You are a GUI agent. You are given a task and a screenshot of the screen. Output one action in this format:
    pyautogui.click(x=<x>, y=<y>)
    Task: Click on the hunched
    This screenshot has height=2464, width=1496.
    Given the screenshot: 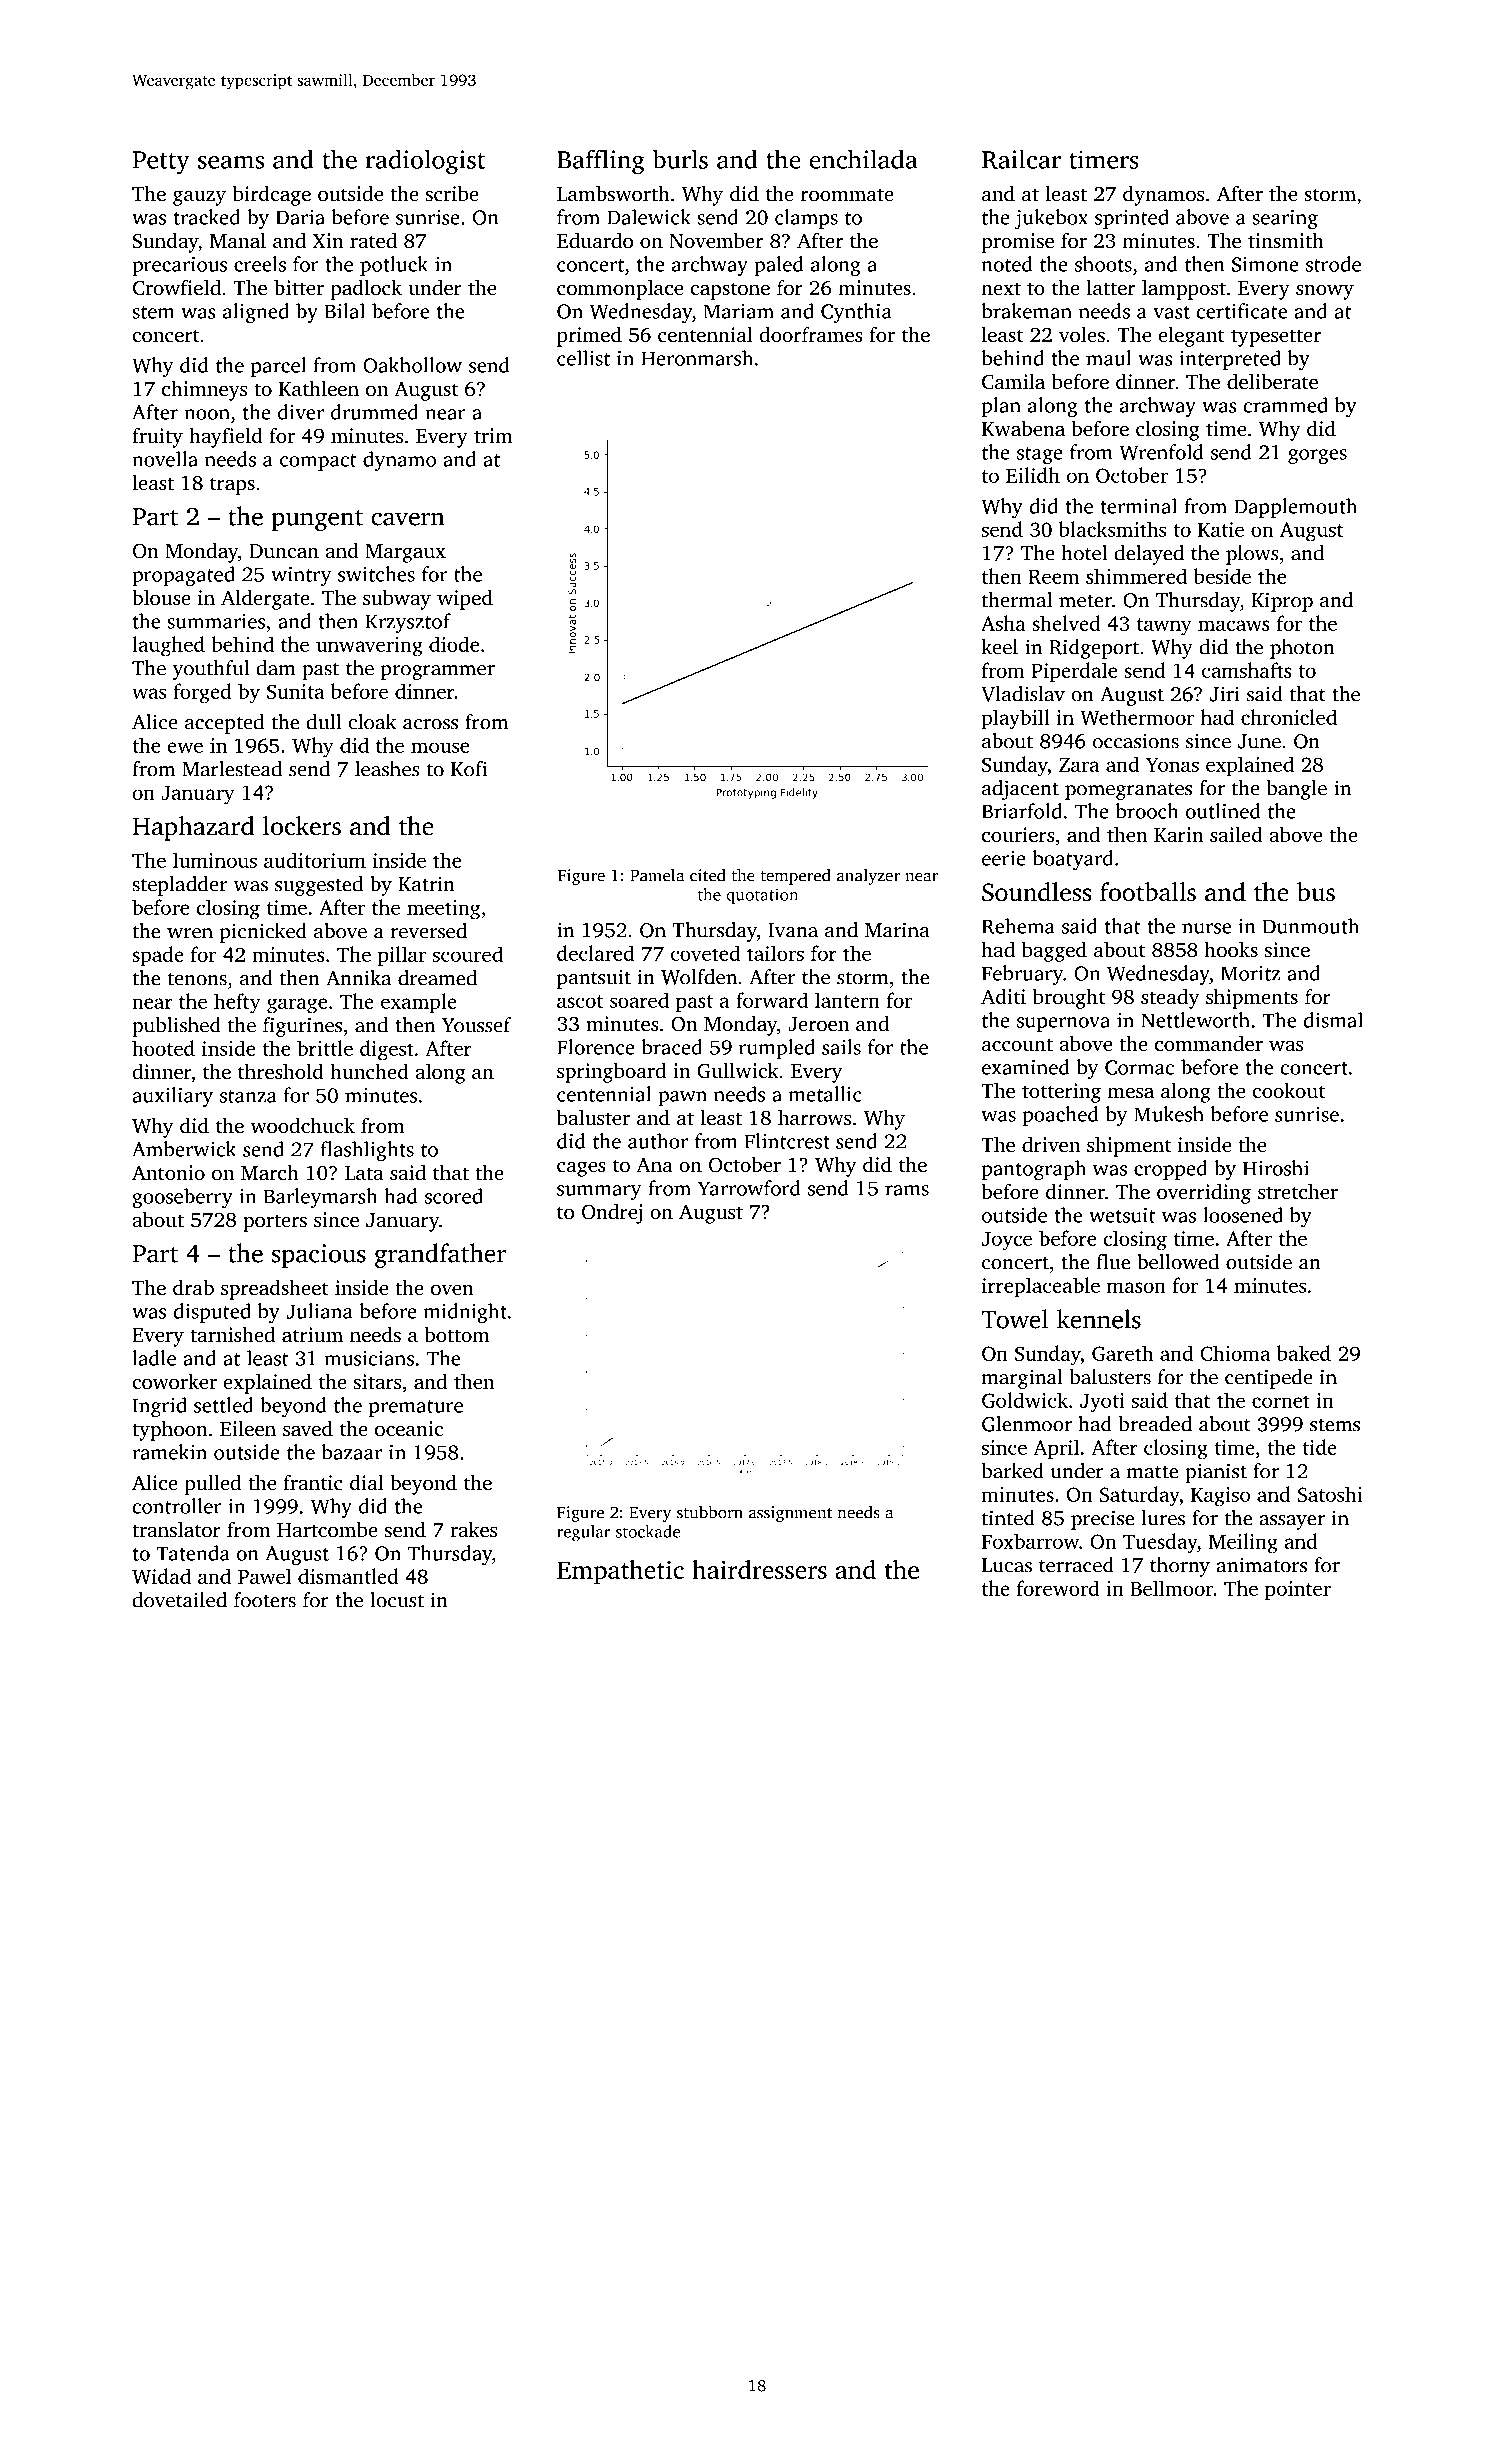 What is the action you would take?
    pyautogui.click(x=369, y=1071)
